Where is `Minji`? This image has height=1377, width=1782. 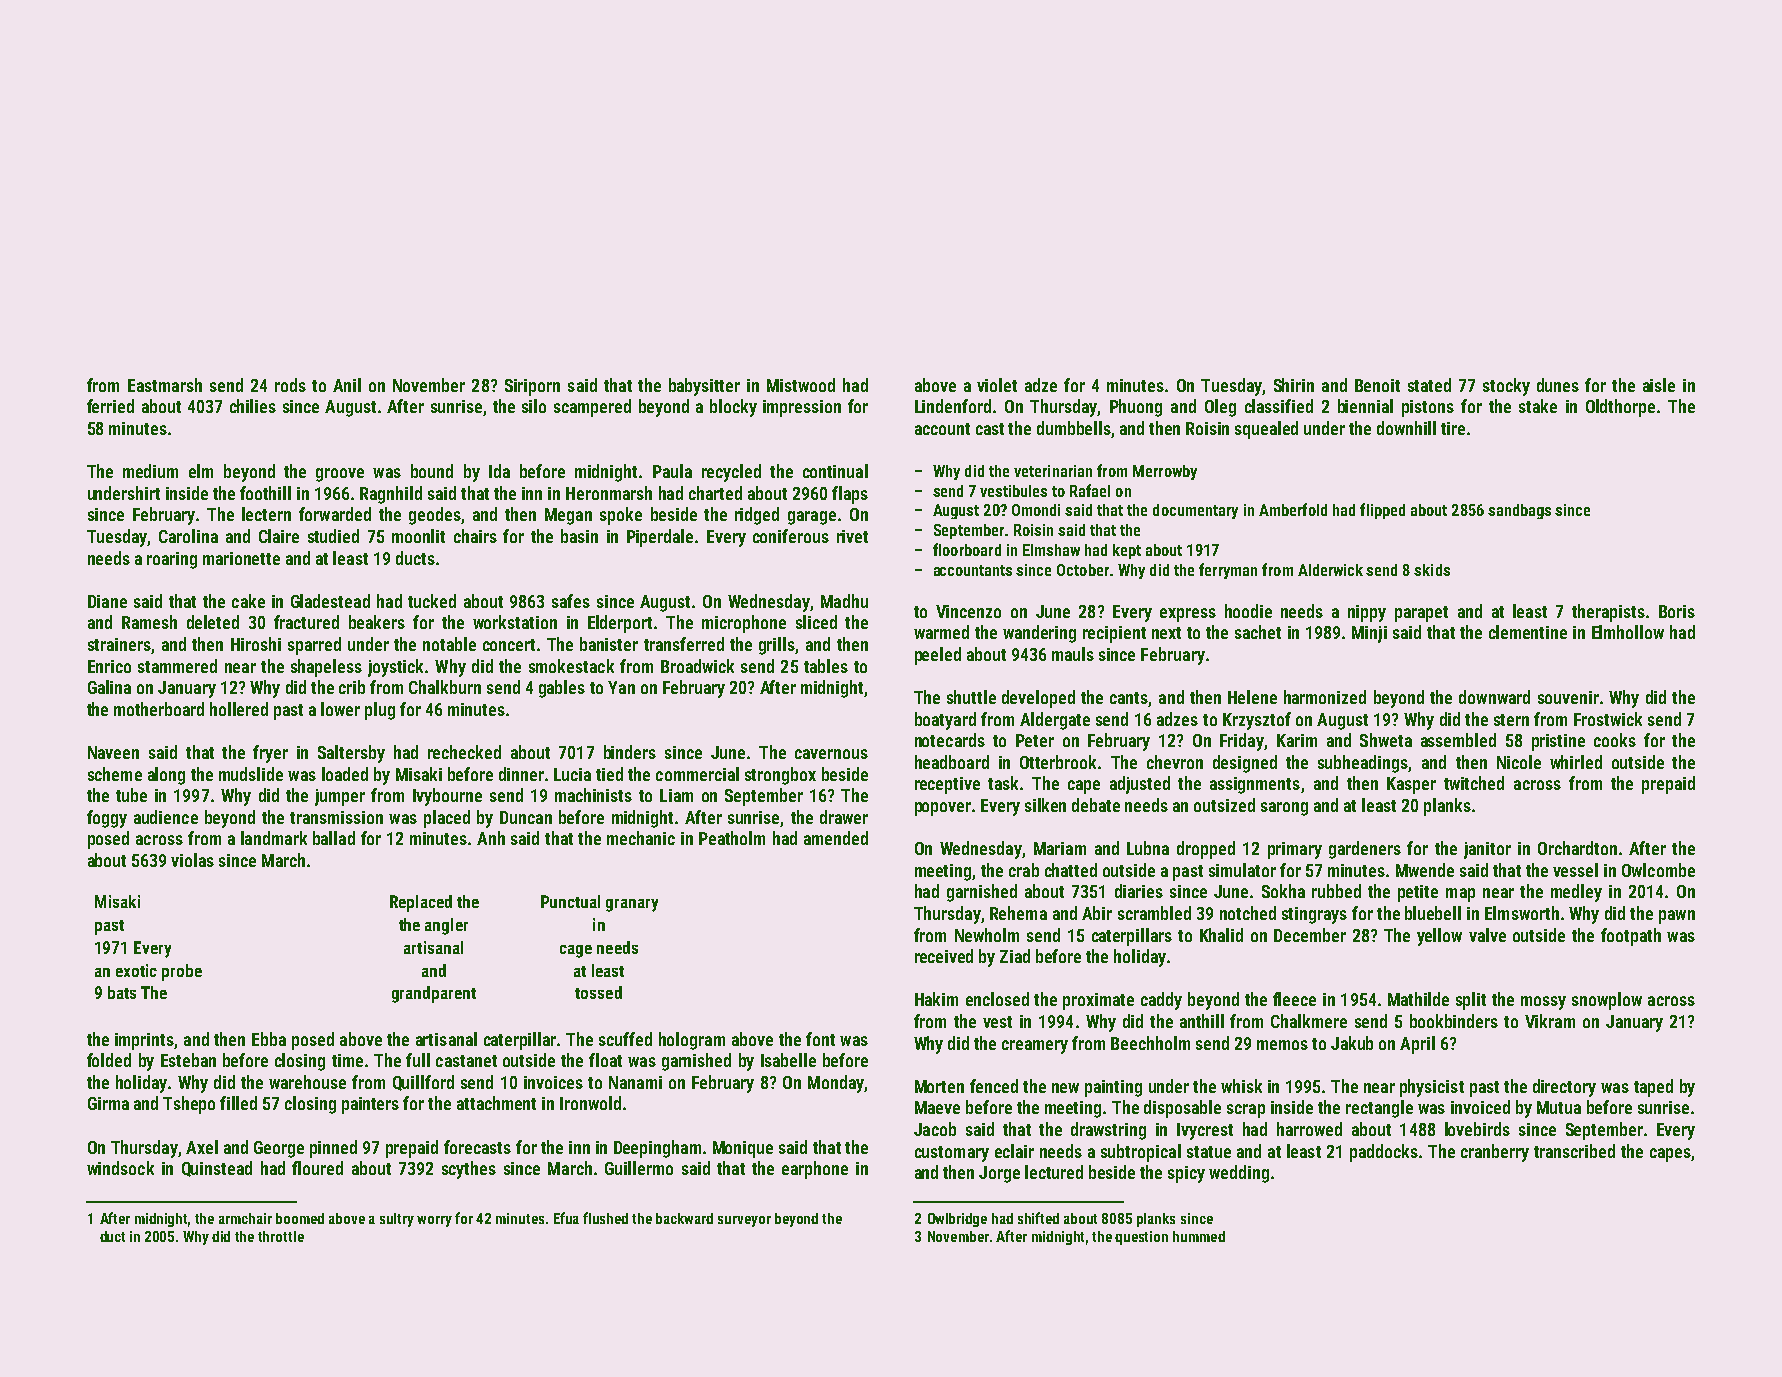
Minji is located at coordinates (1369, 634).
